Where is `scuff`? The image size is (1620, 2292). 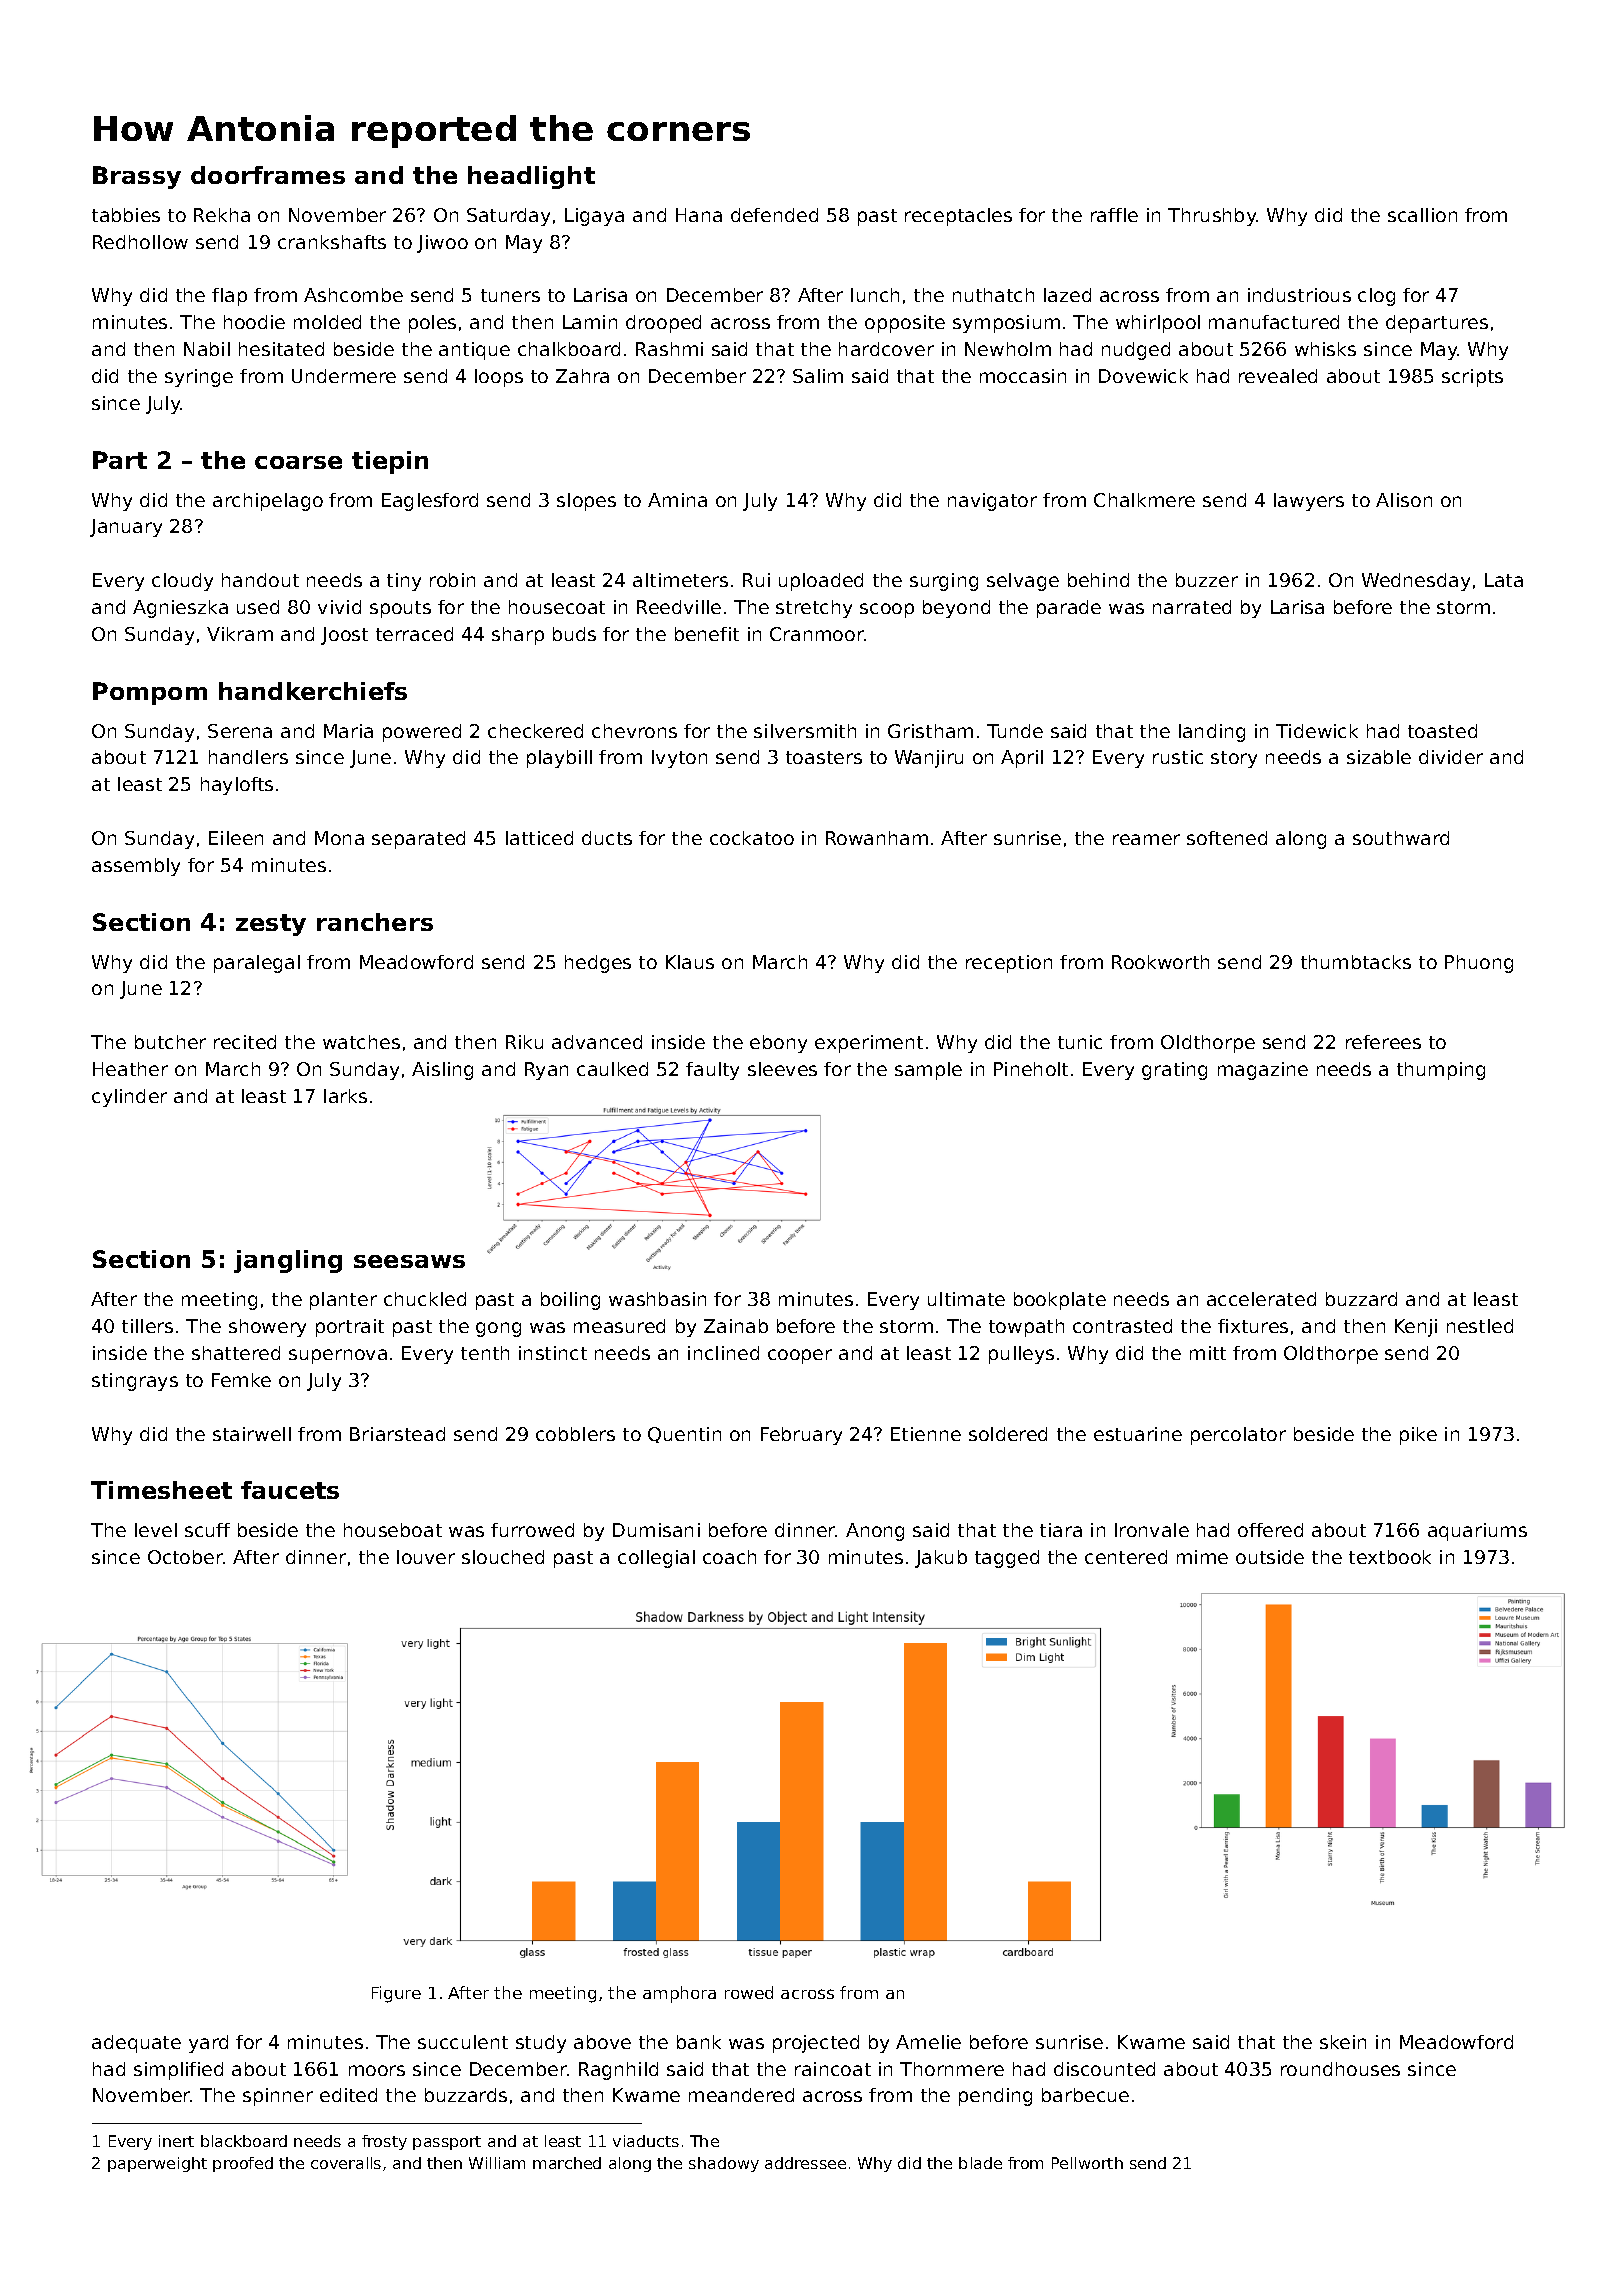 scuff is located at coordinates (207, 1530).
